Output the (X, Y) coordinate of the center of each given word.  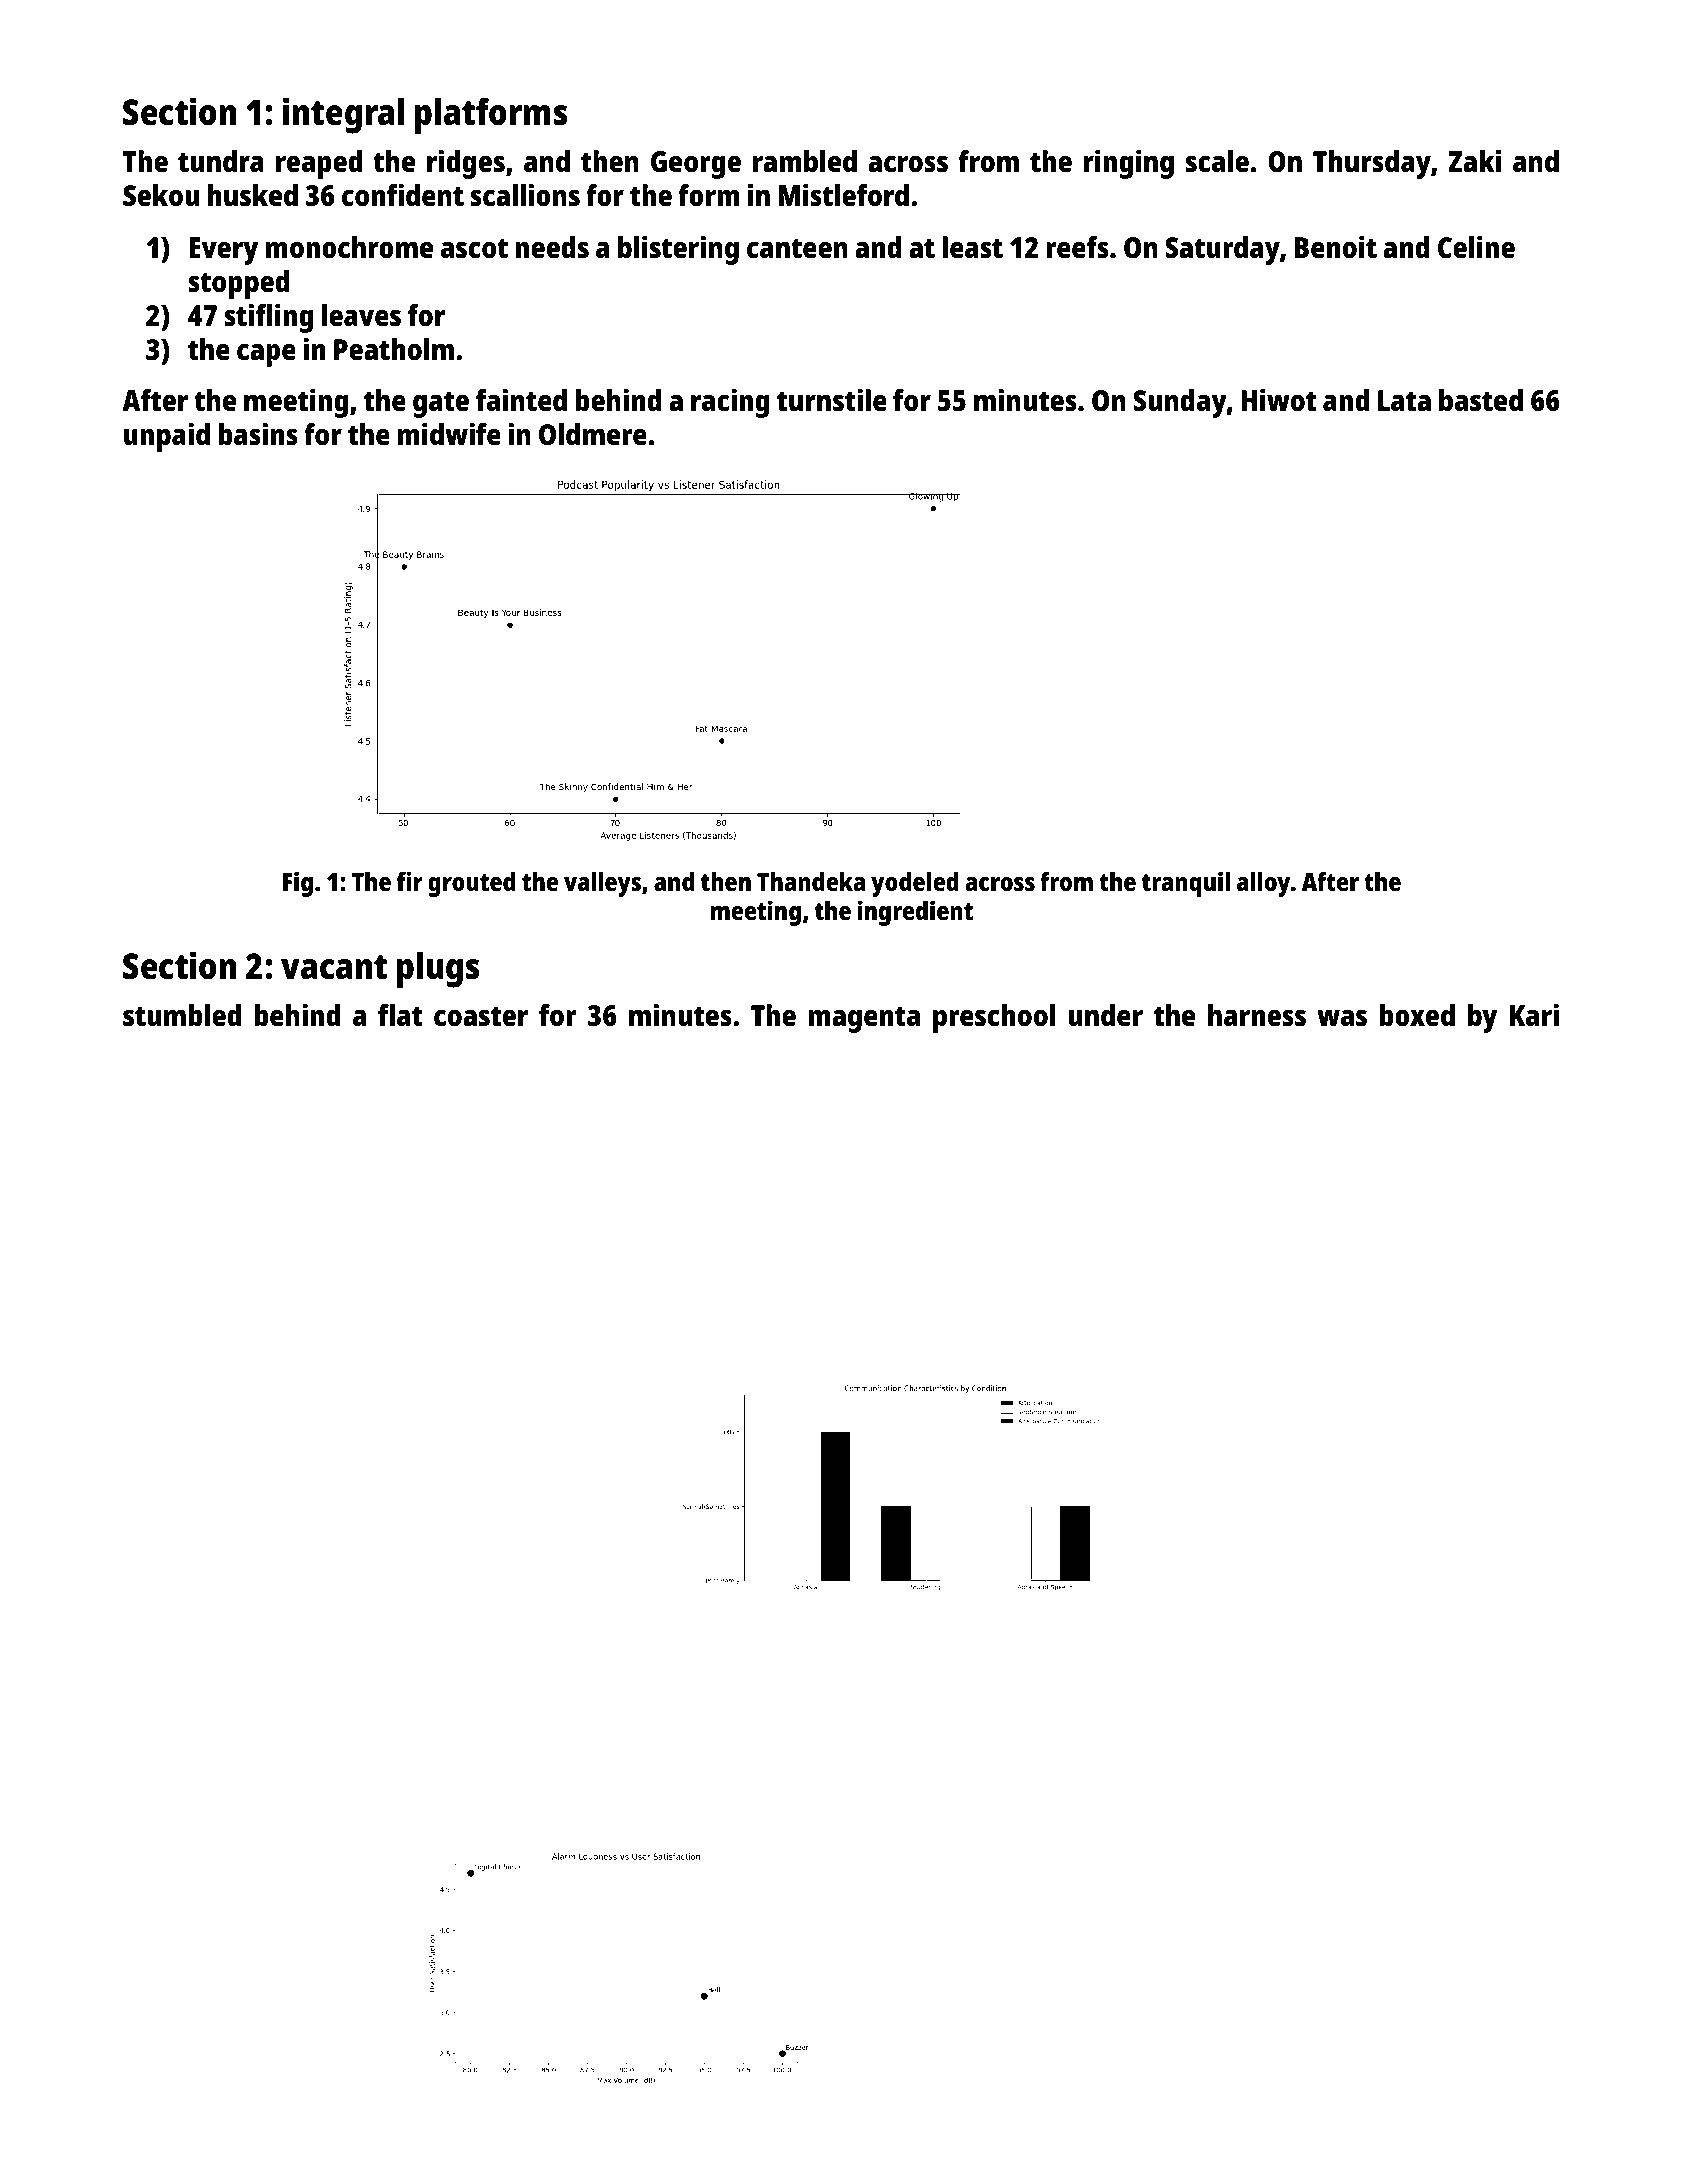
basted (1481, 400)
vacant (334, 967)
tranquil (1186, 884)
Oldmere (593, 434)
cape (266, 355)
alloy (1264, 884)
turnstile (832, 400)
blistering (678, 250)
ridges (466, 164)
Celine (1476, 247)
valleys (602, 884)
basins (258, 434)
